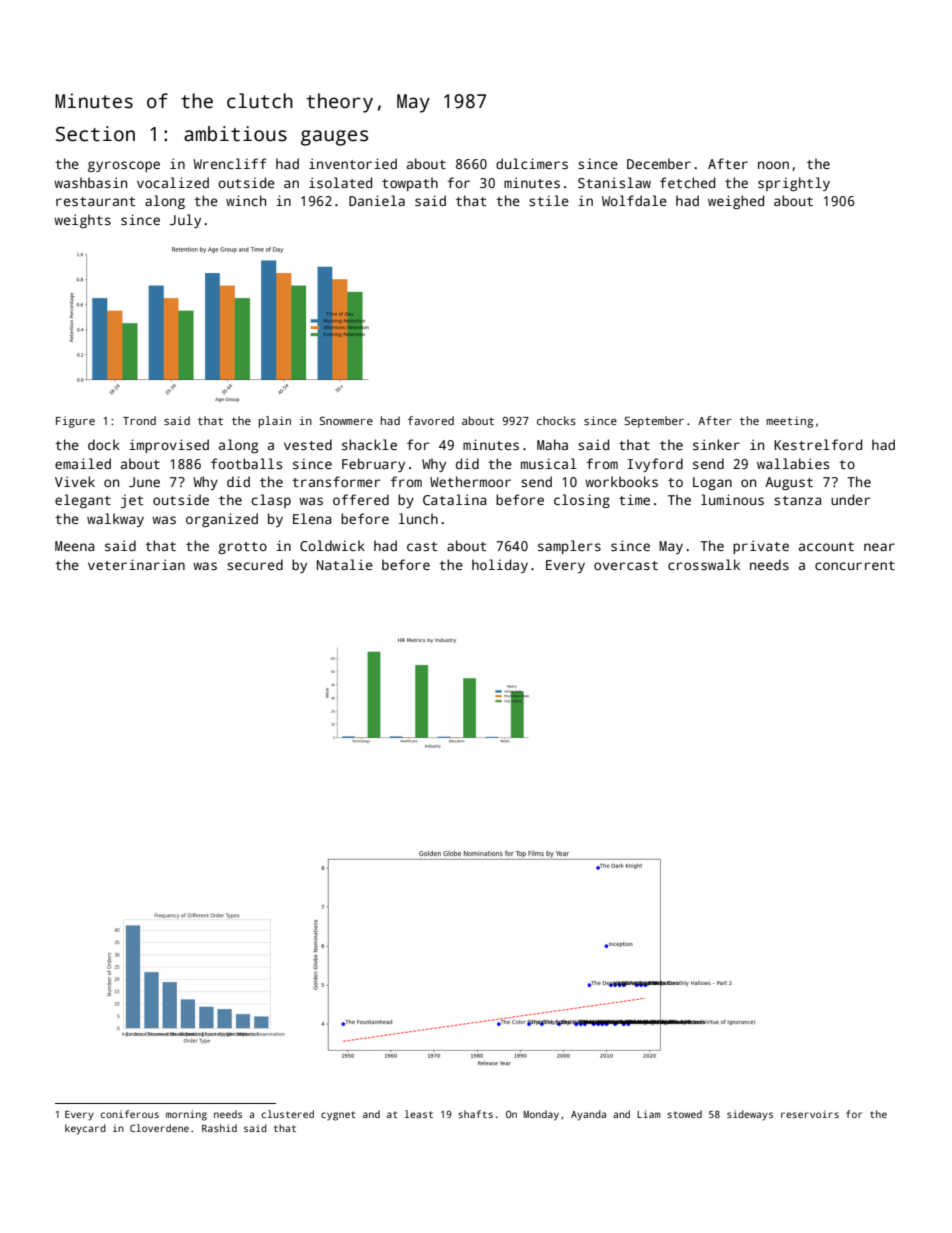 This screenshot has height=1233, width=952. I want to click on Natalie, so click(345, 564).
